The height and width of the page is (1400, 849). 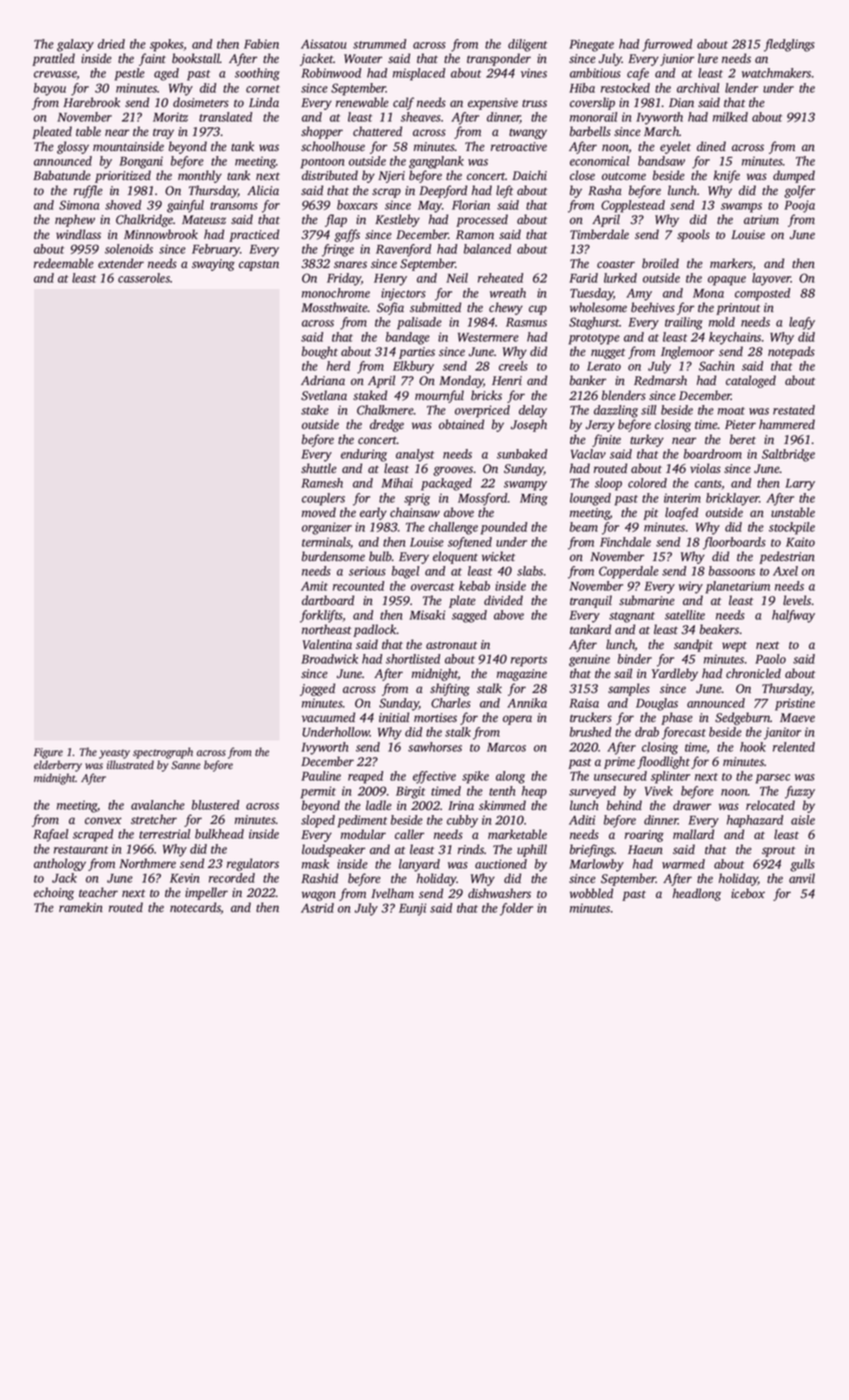 I want to click on moved, so click(x=319, y=512).
